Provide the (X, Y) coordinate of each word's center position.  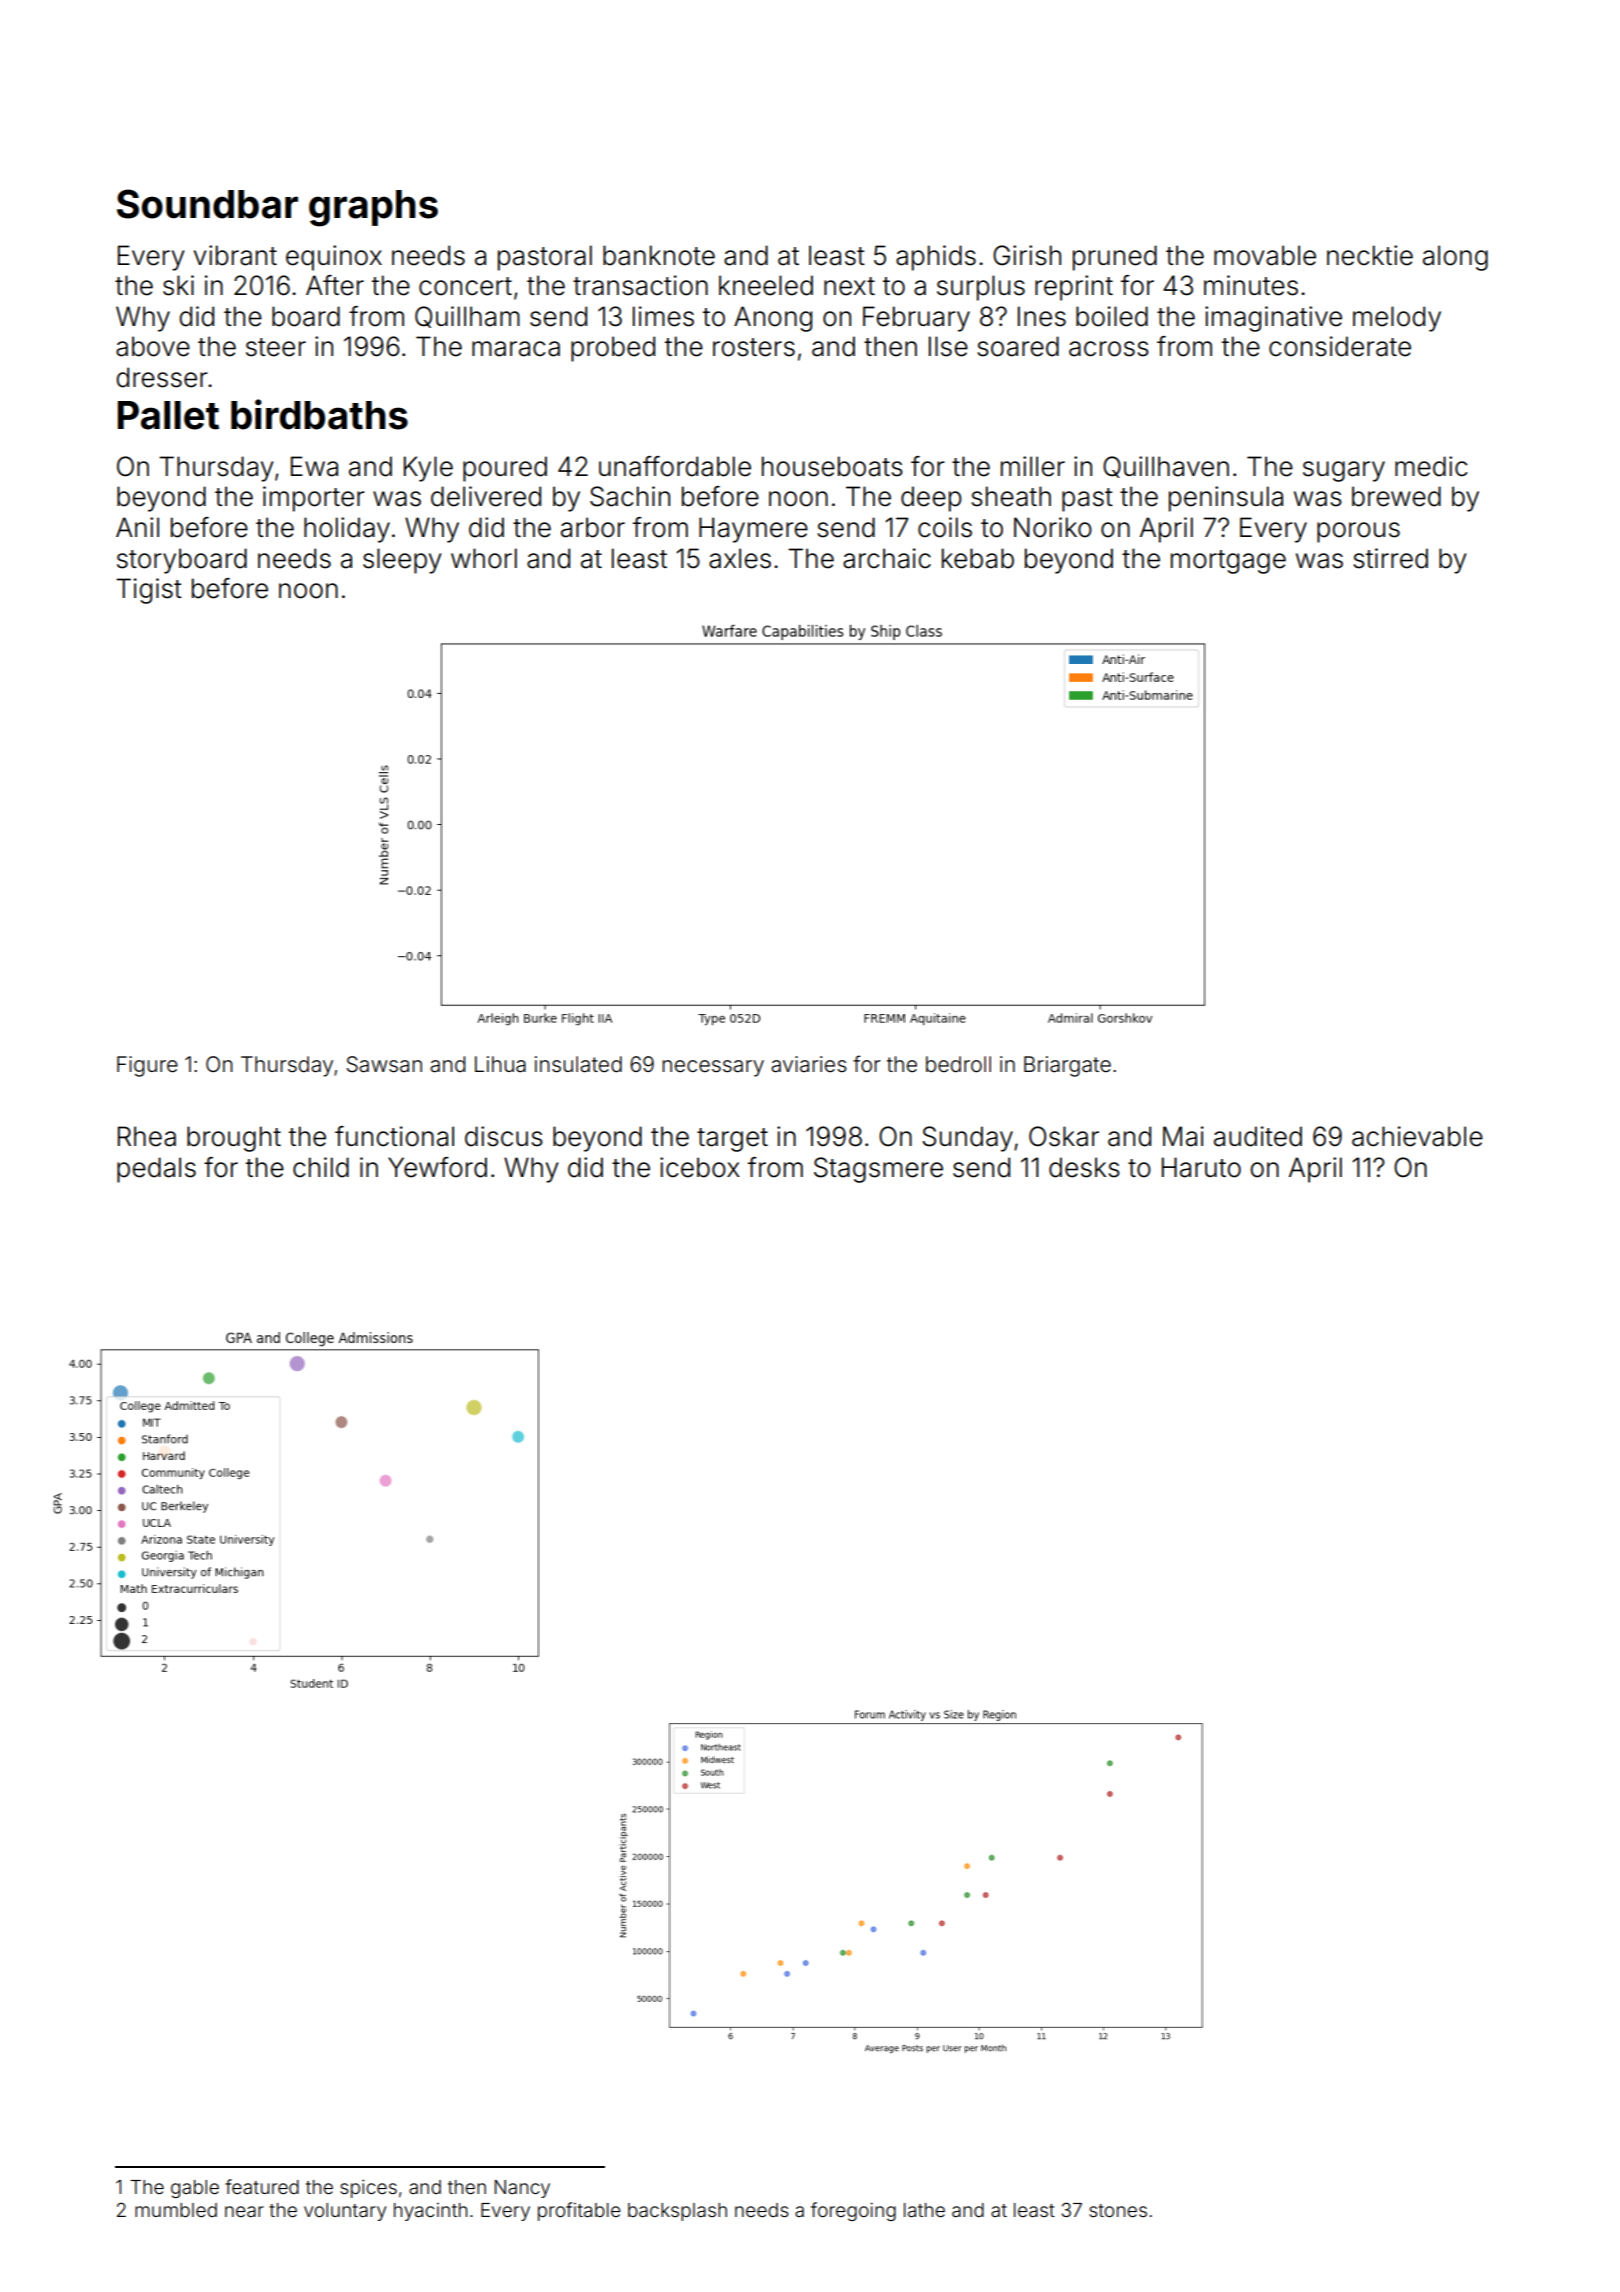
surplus (981, 288)
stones (1118, 2210)
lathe (924, 2210)
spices (368, 2188)
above (153, 346)
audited (1258, 1136)
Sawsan (384, 1064)
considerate (1340, 346)
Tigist (149, 591)
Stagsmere (878, 1170)
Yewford (437, 1167)
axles (740, 558)
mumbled (176, 2210)
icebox (700, 1167)
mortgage (1228, 562)
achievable (1417, 1136)
